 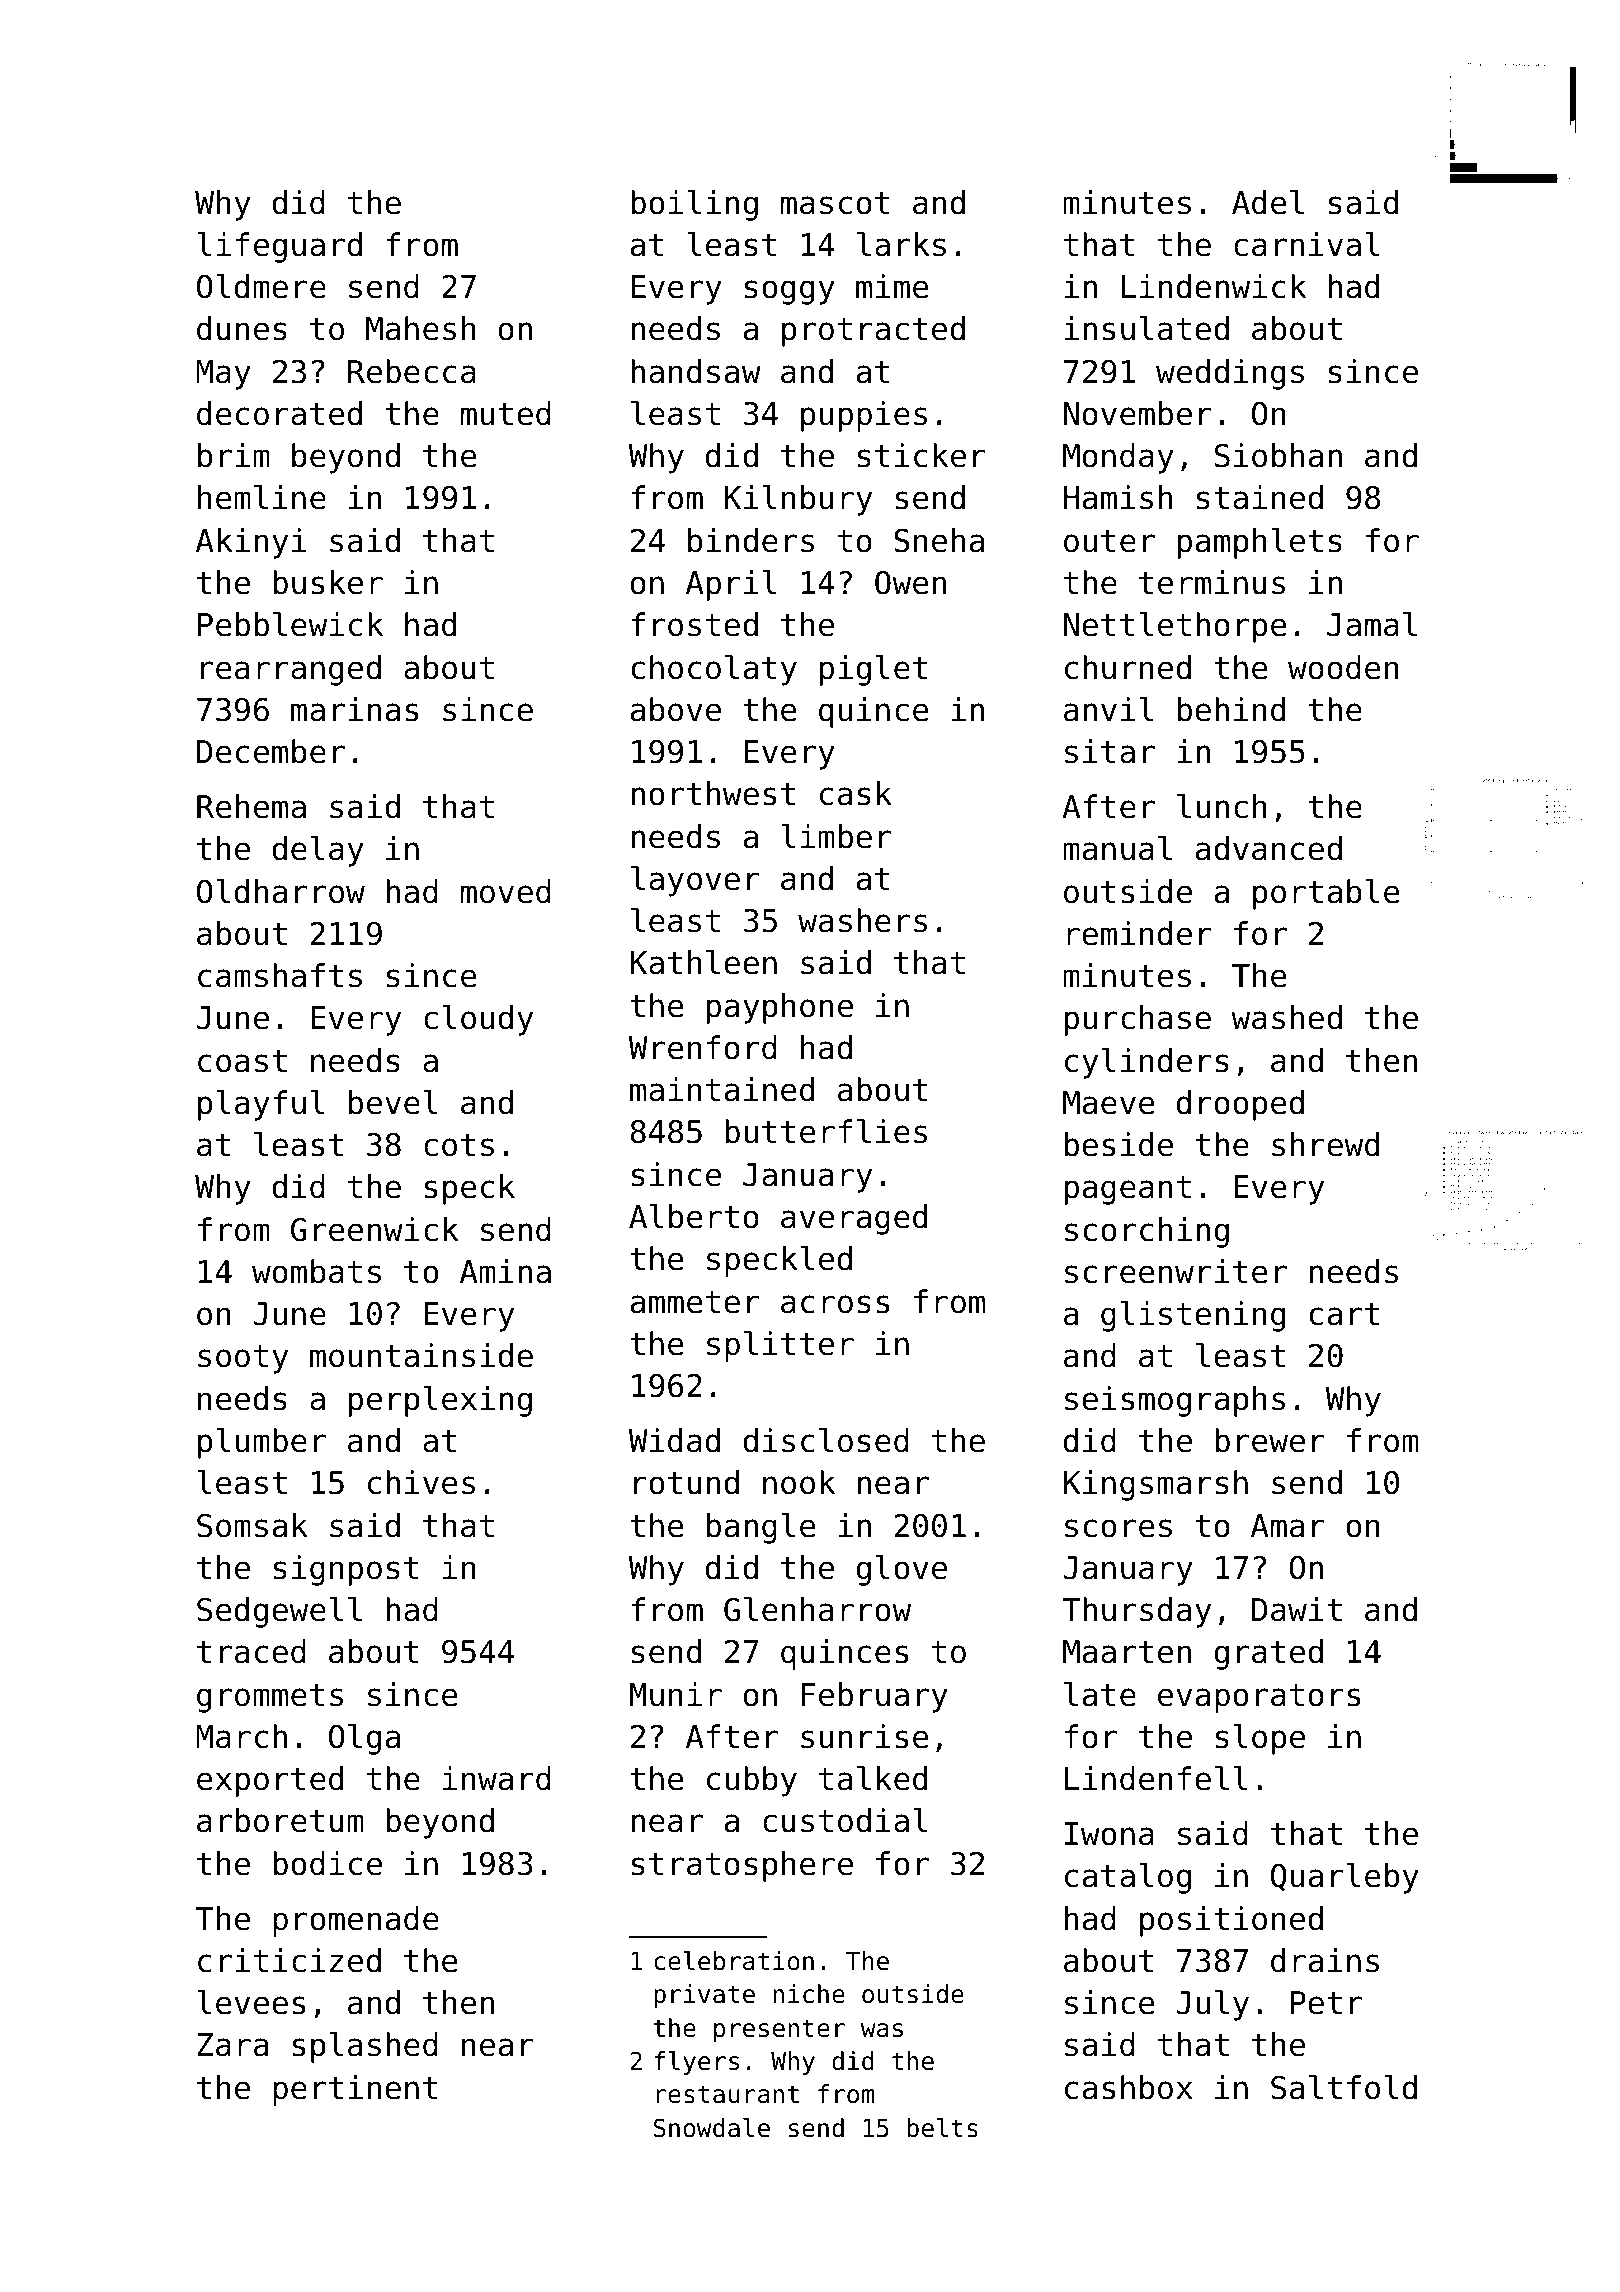 What do you see at coordinates (1297, 1609) in the screenshot?
I see `Dawit` at bounding box center [1297, 1609].
